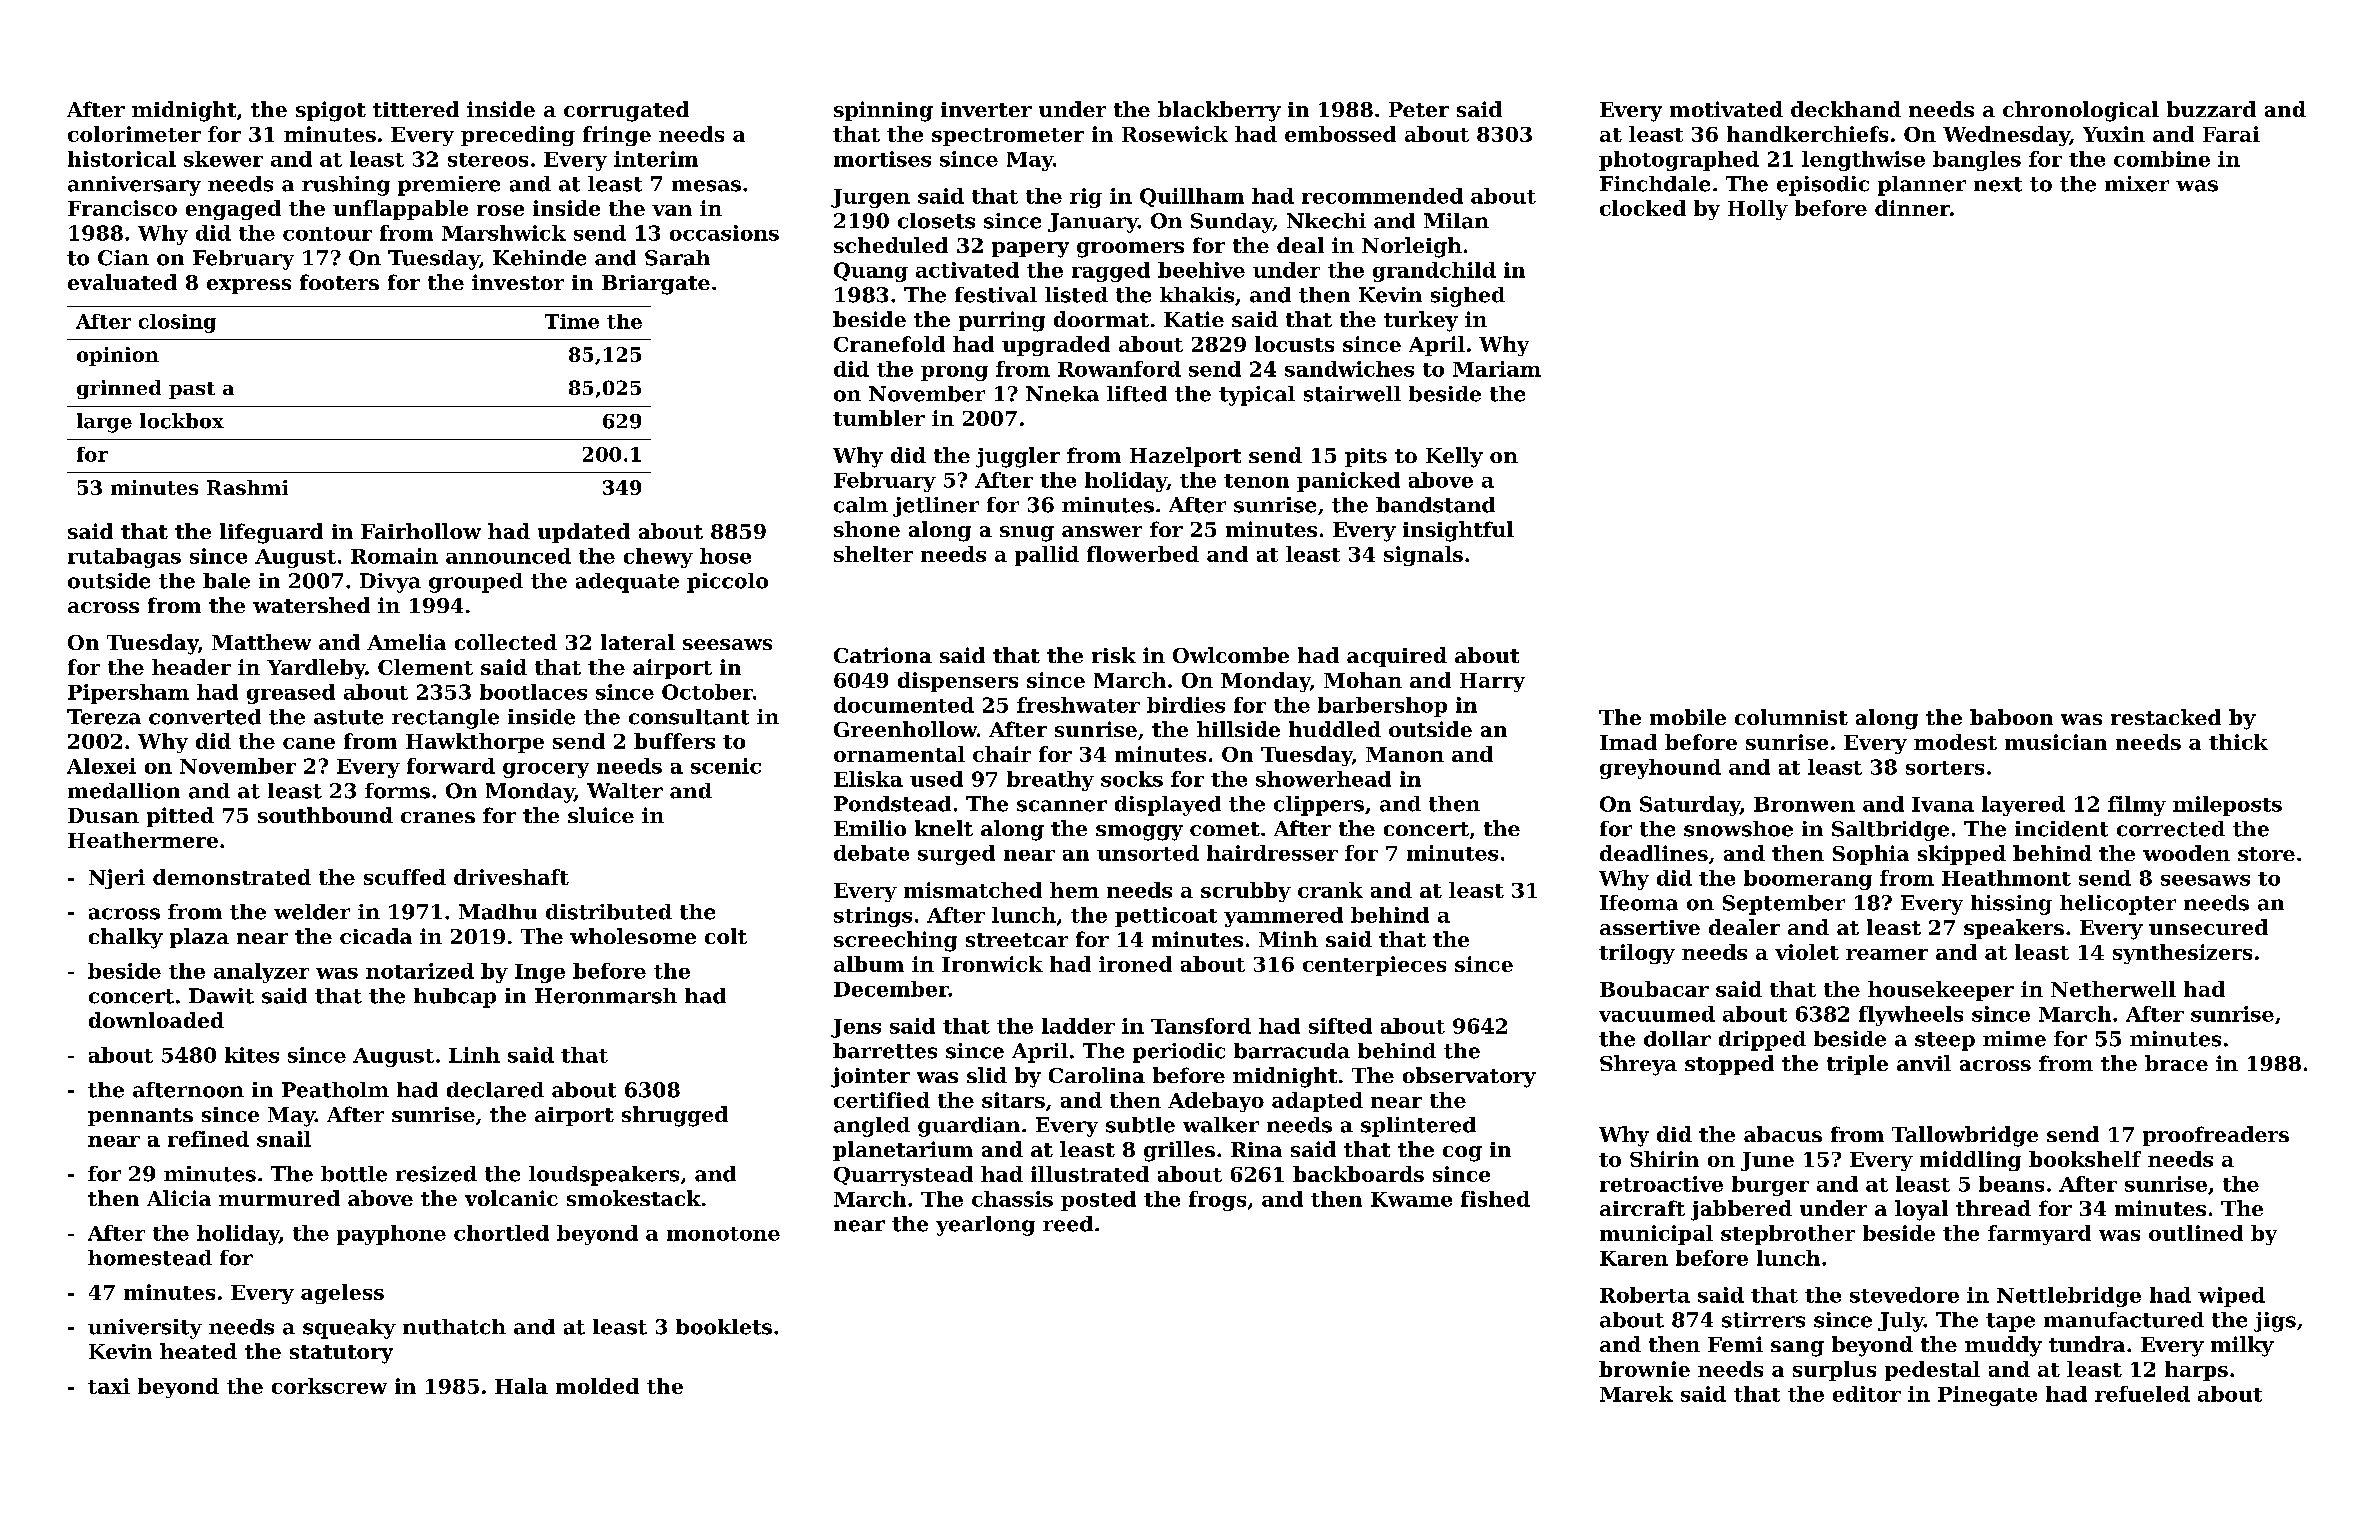 This page has height=1540, width=2380. Describe the element at coordinates (2176, 1063) in the page. I see `brace` at that location.
